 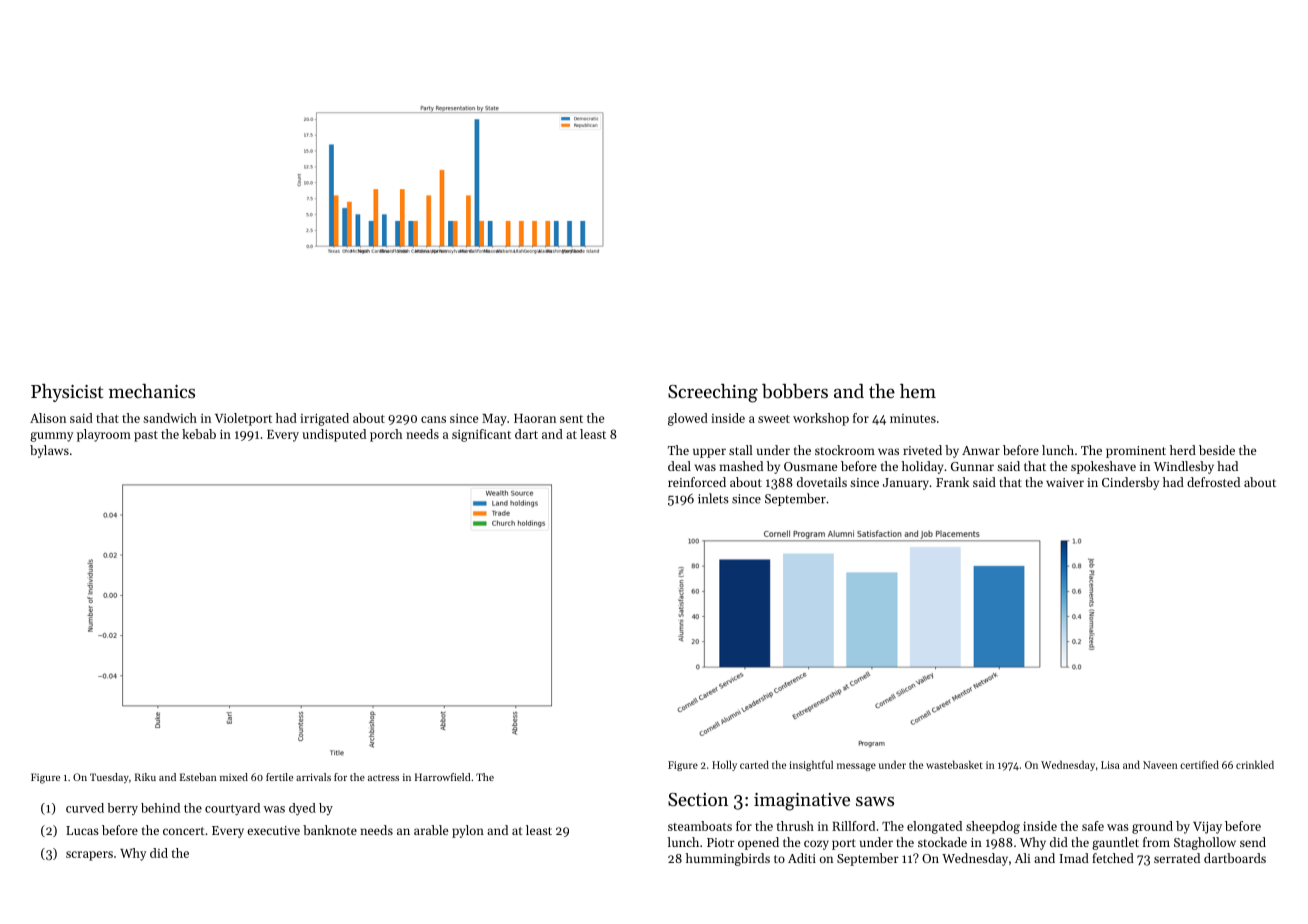 I want to click on Riku, so click(x=145, y=777).
